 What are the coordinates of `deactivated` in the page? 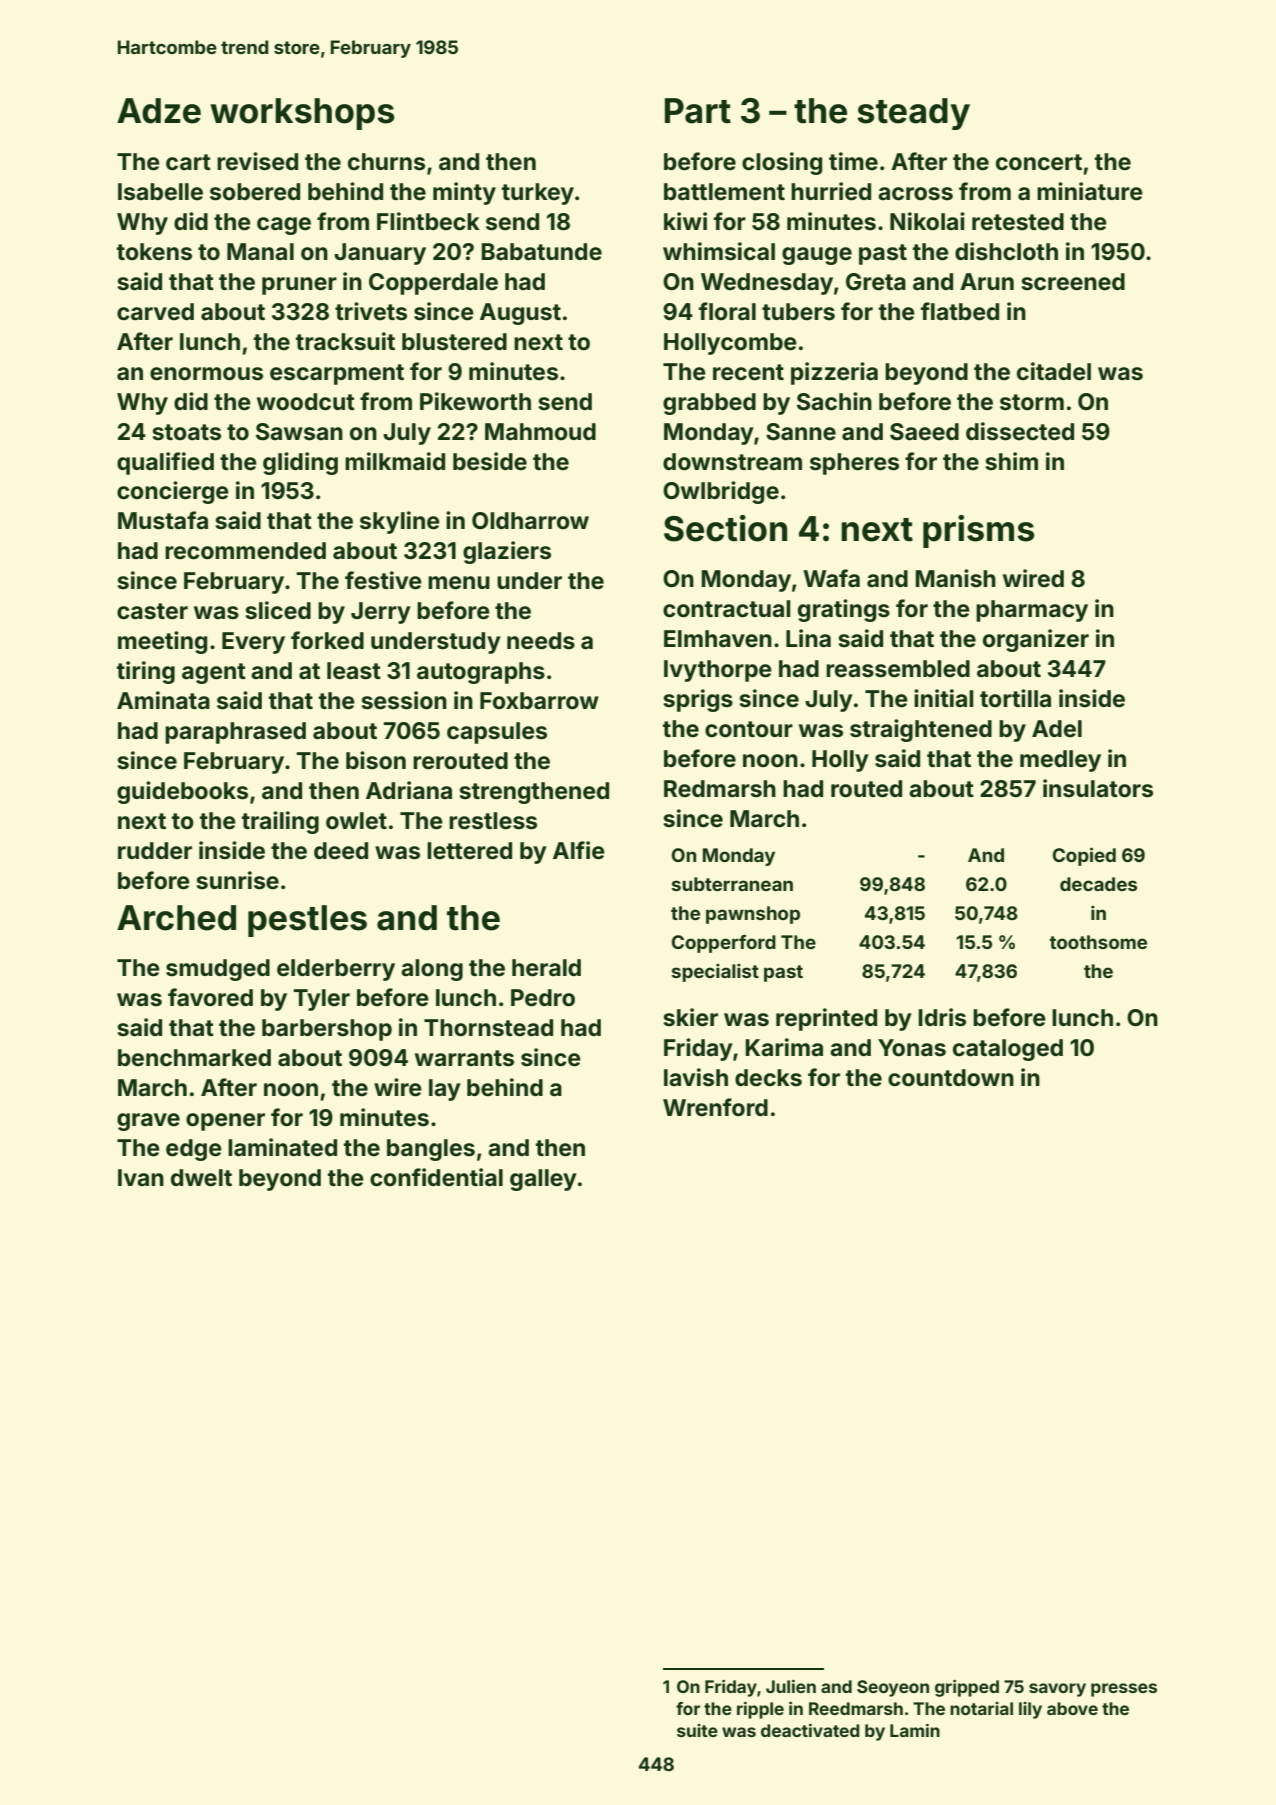 It's located at (810, 1730).
